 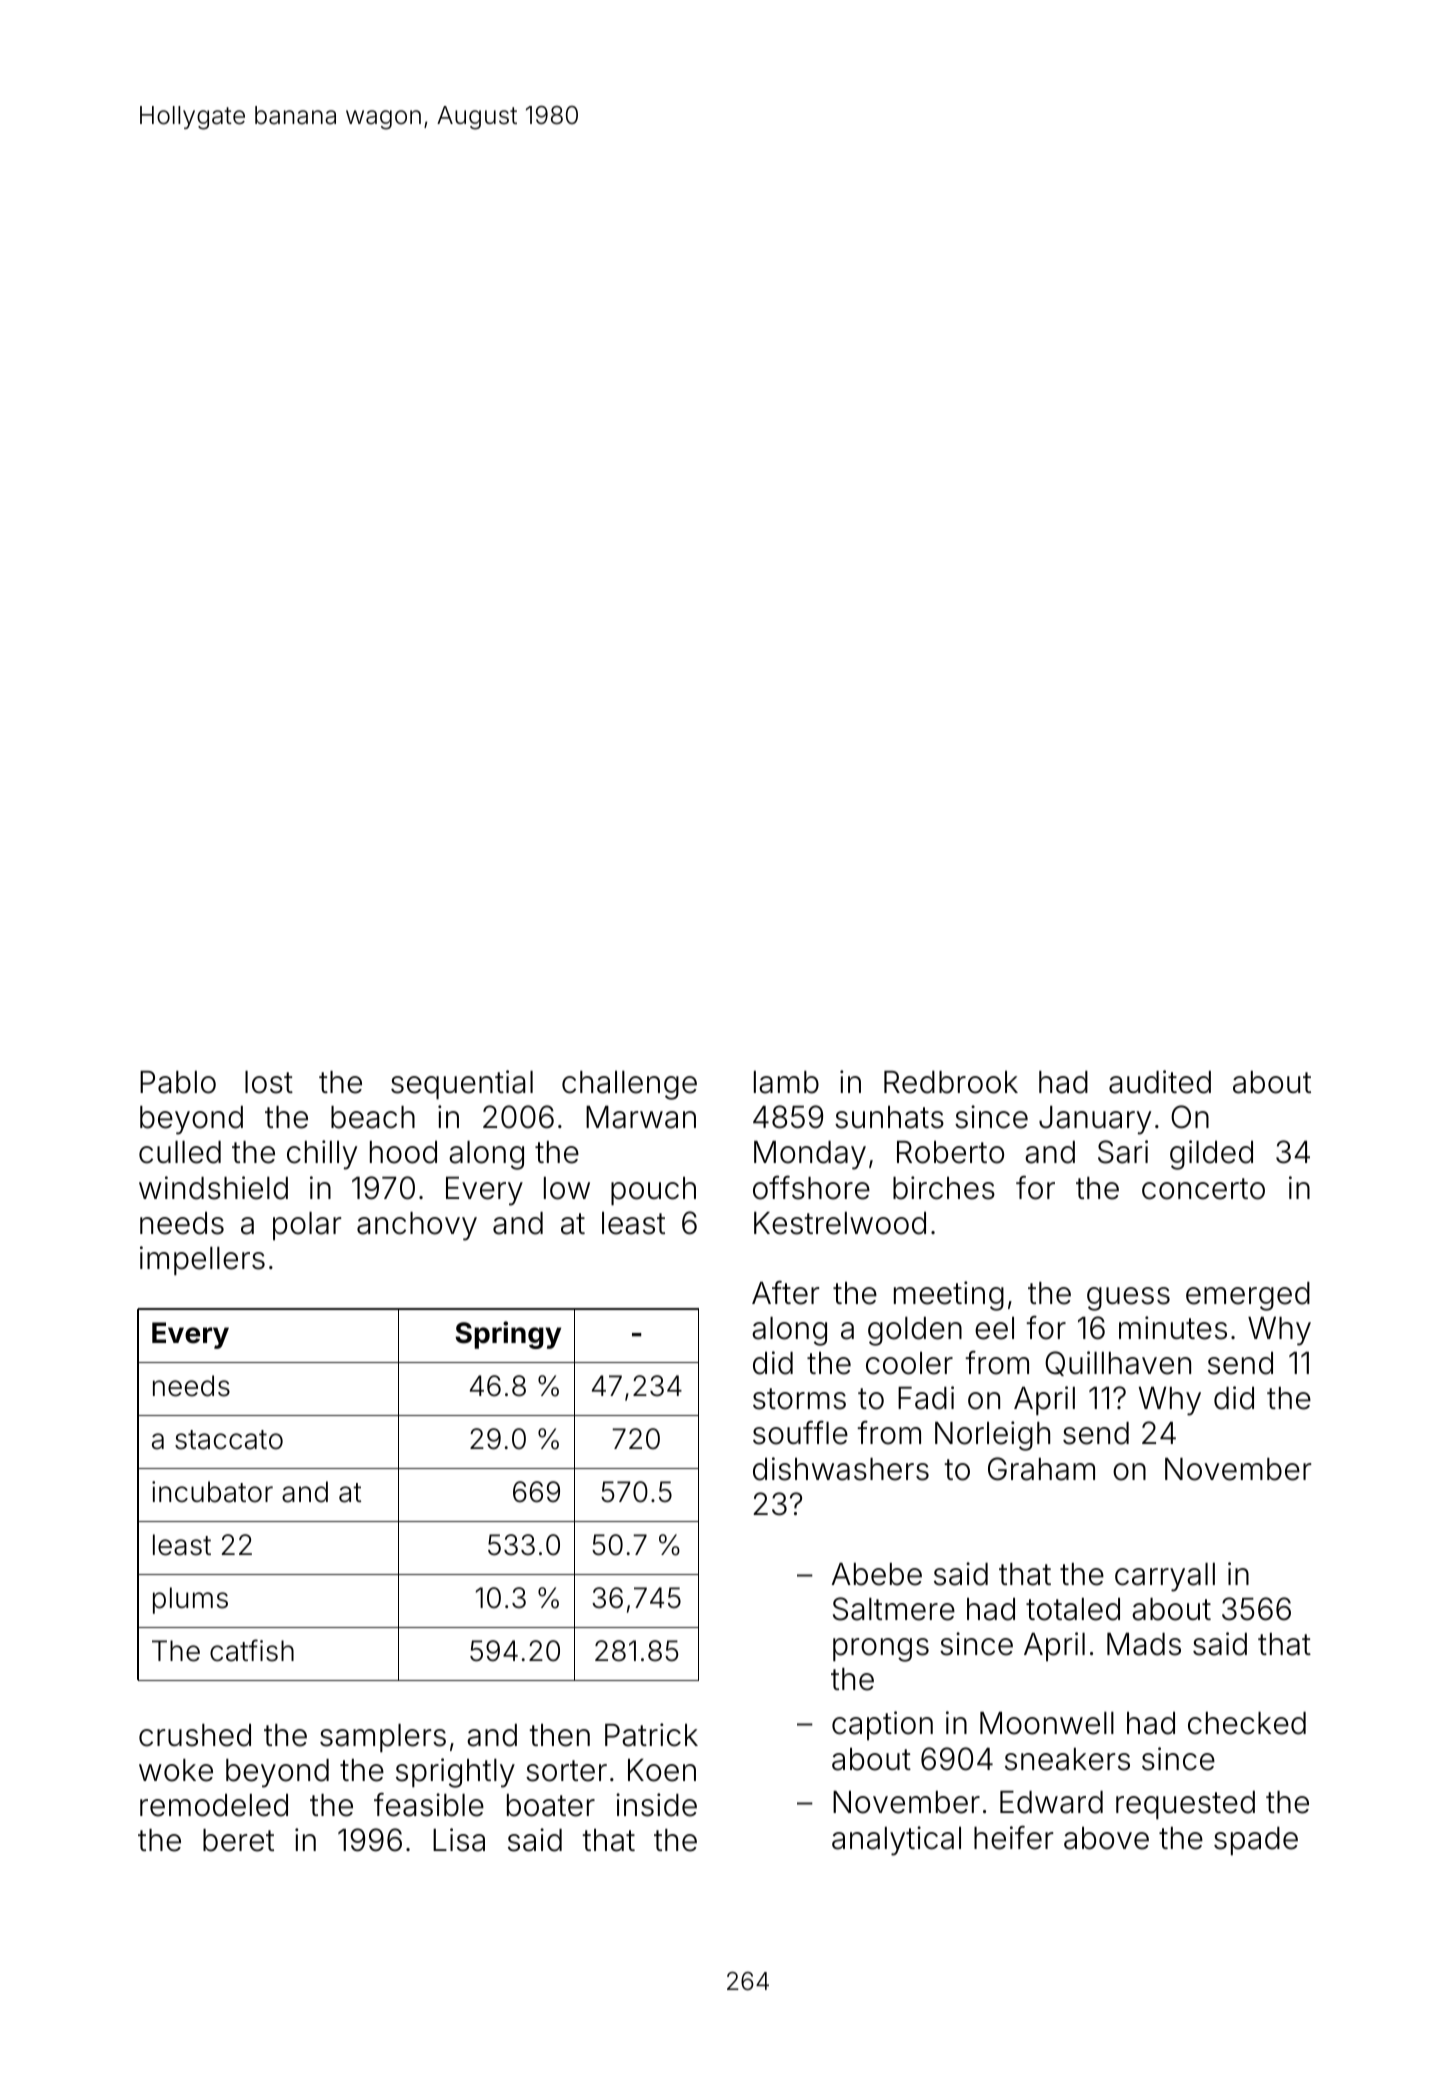 I want to click on sneakers, so click(x=1067, y=1759).
